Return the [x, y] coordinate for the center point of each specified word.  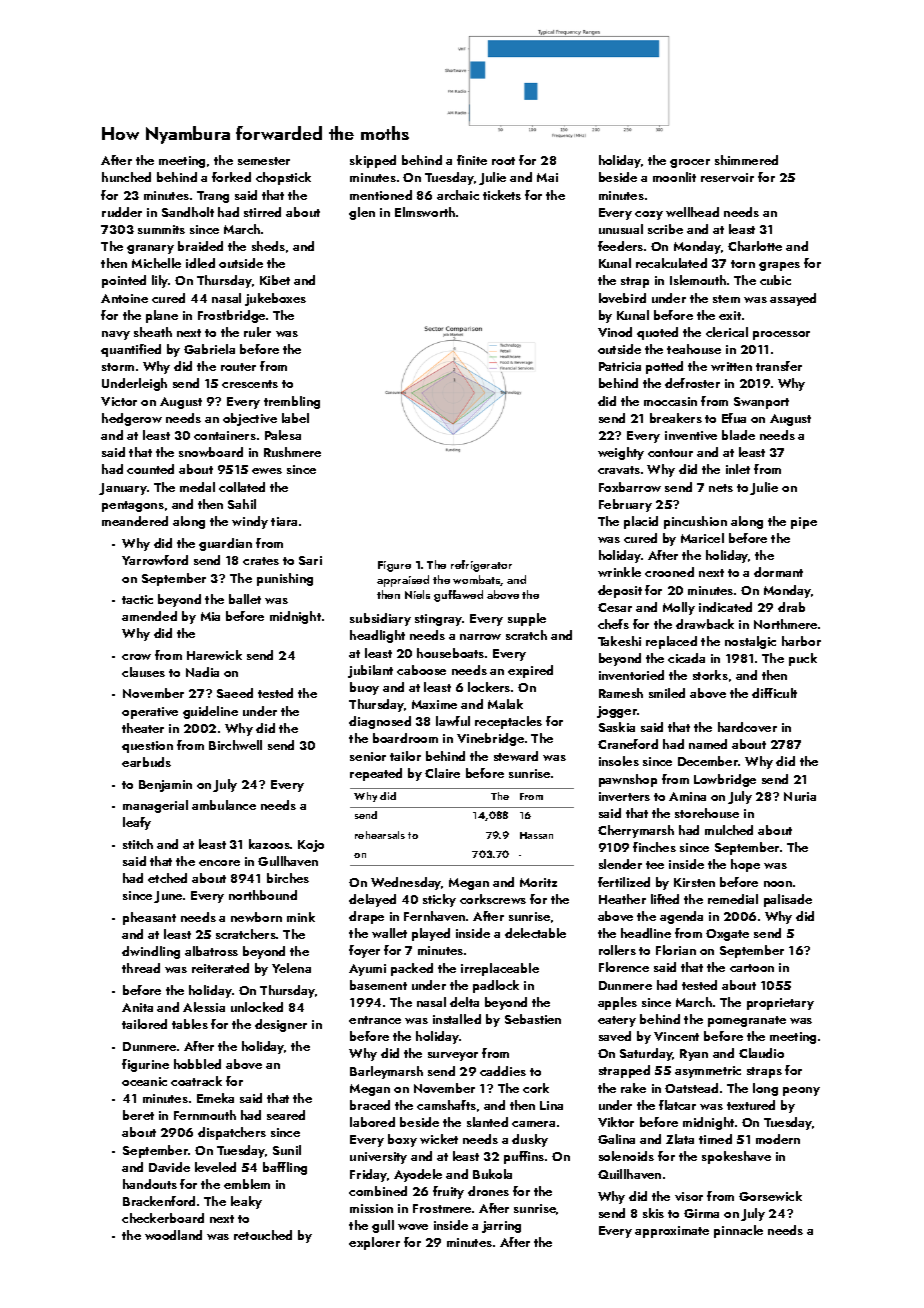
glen [362, 213]
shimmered [746, 160]
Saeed [235, 693]
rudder [122, 212]
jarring [501, 1227]
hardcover [747, 727]
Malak [505, 704]
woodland [173, 1235]
